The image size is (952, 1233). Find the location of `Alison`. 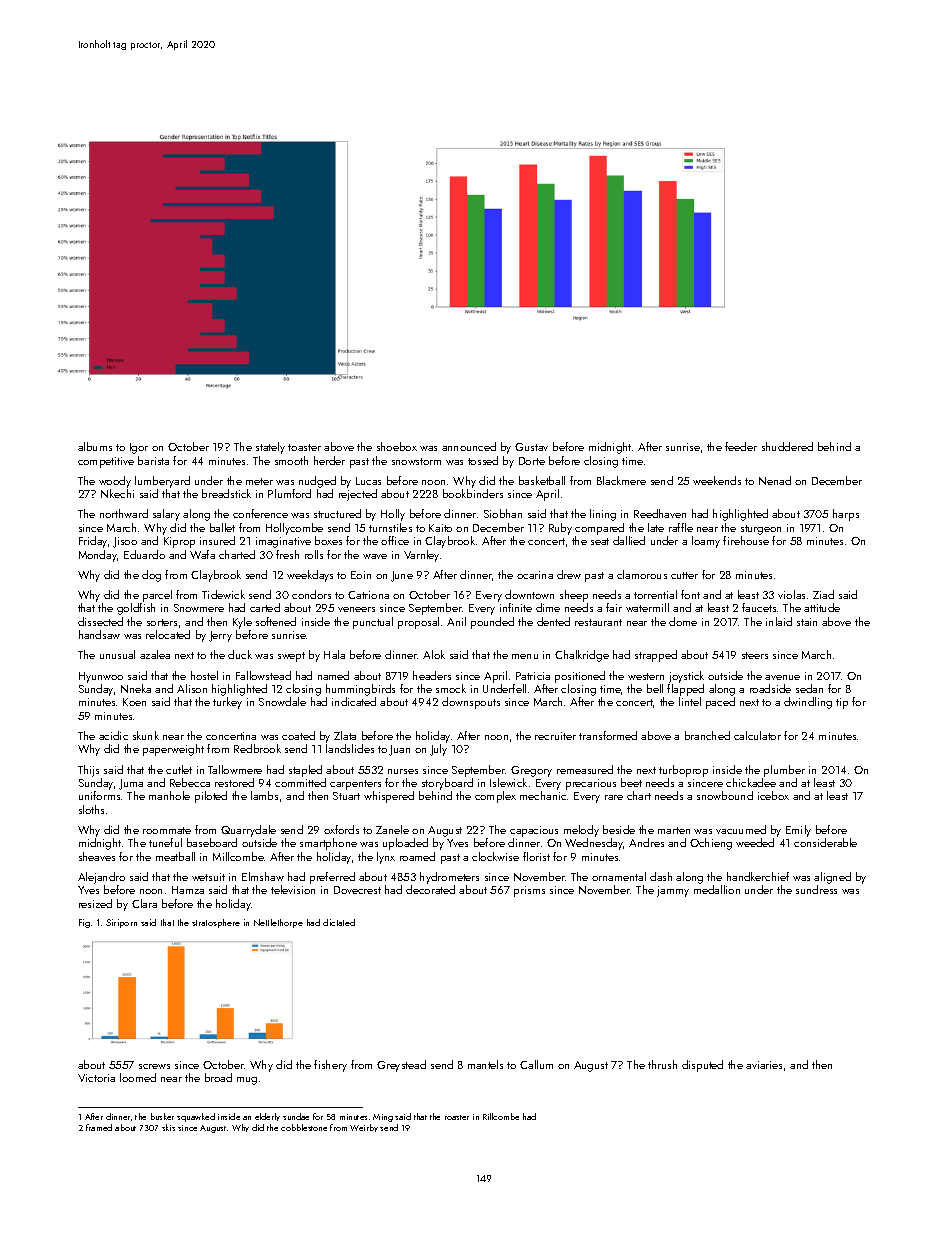

Alison is located at coordinates (192, 688).
